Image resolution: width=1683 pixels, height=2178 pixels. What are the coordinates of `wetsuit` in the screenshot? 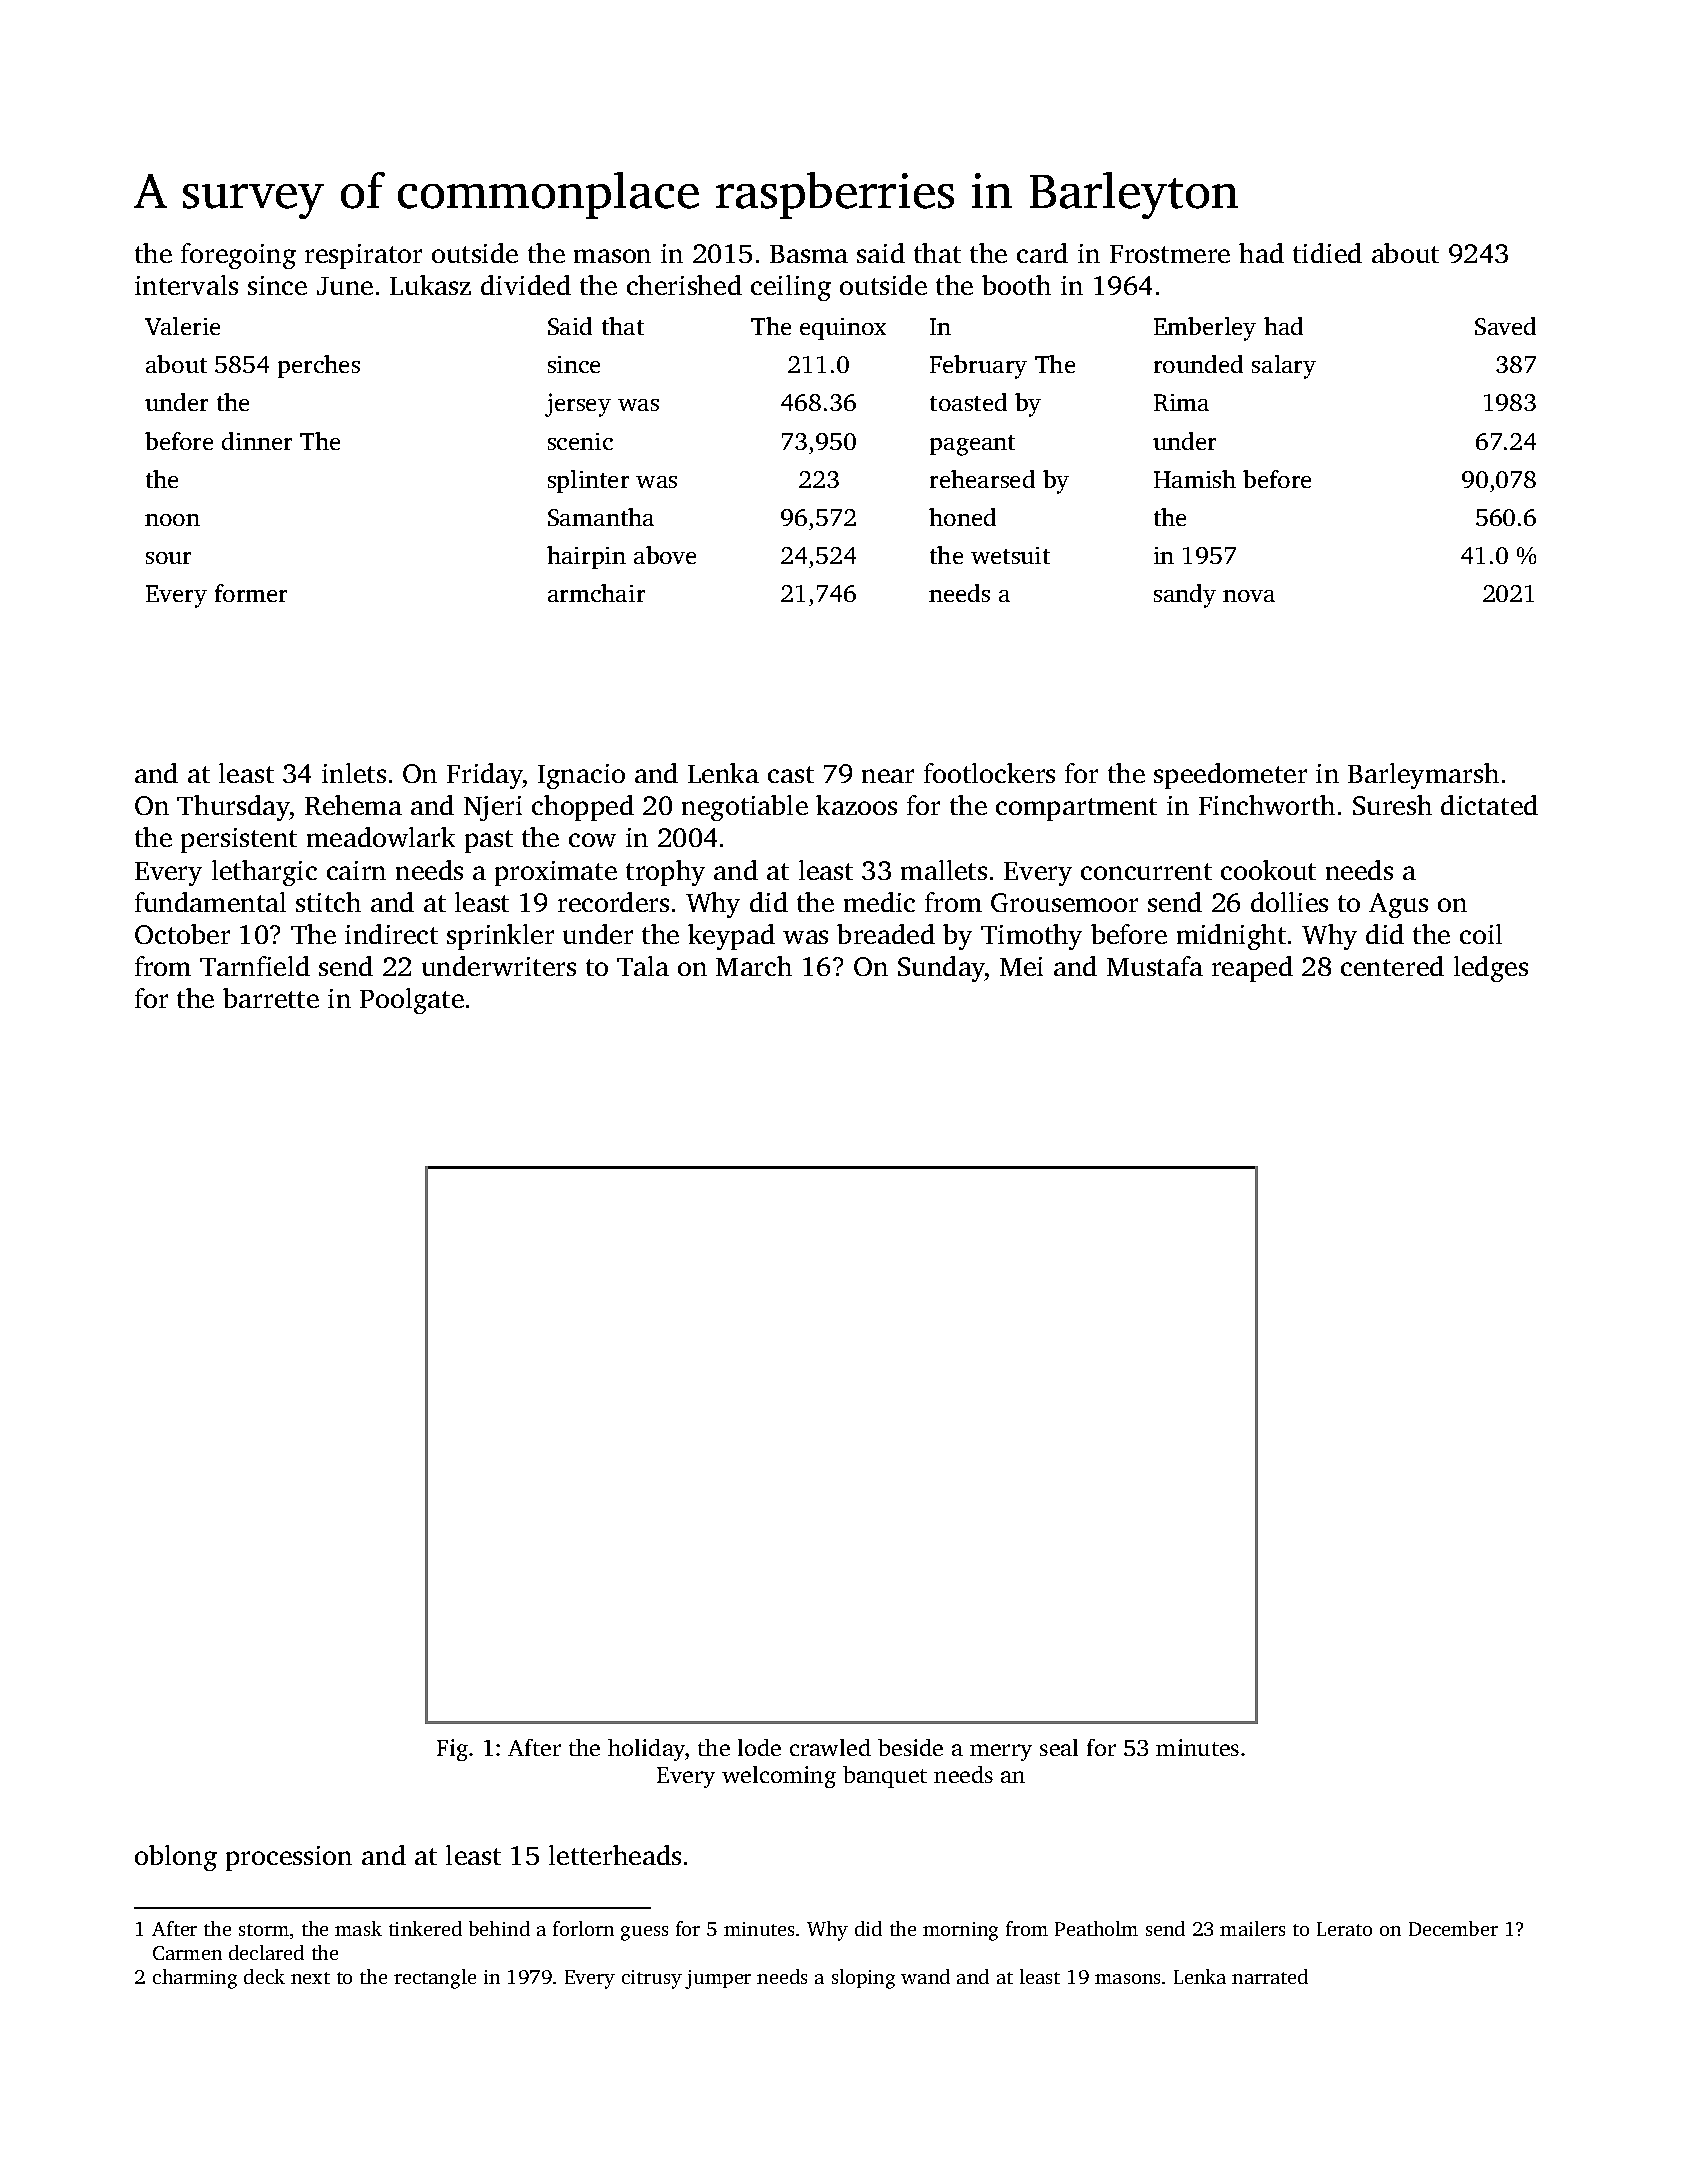 It's located at (1010, 555).
